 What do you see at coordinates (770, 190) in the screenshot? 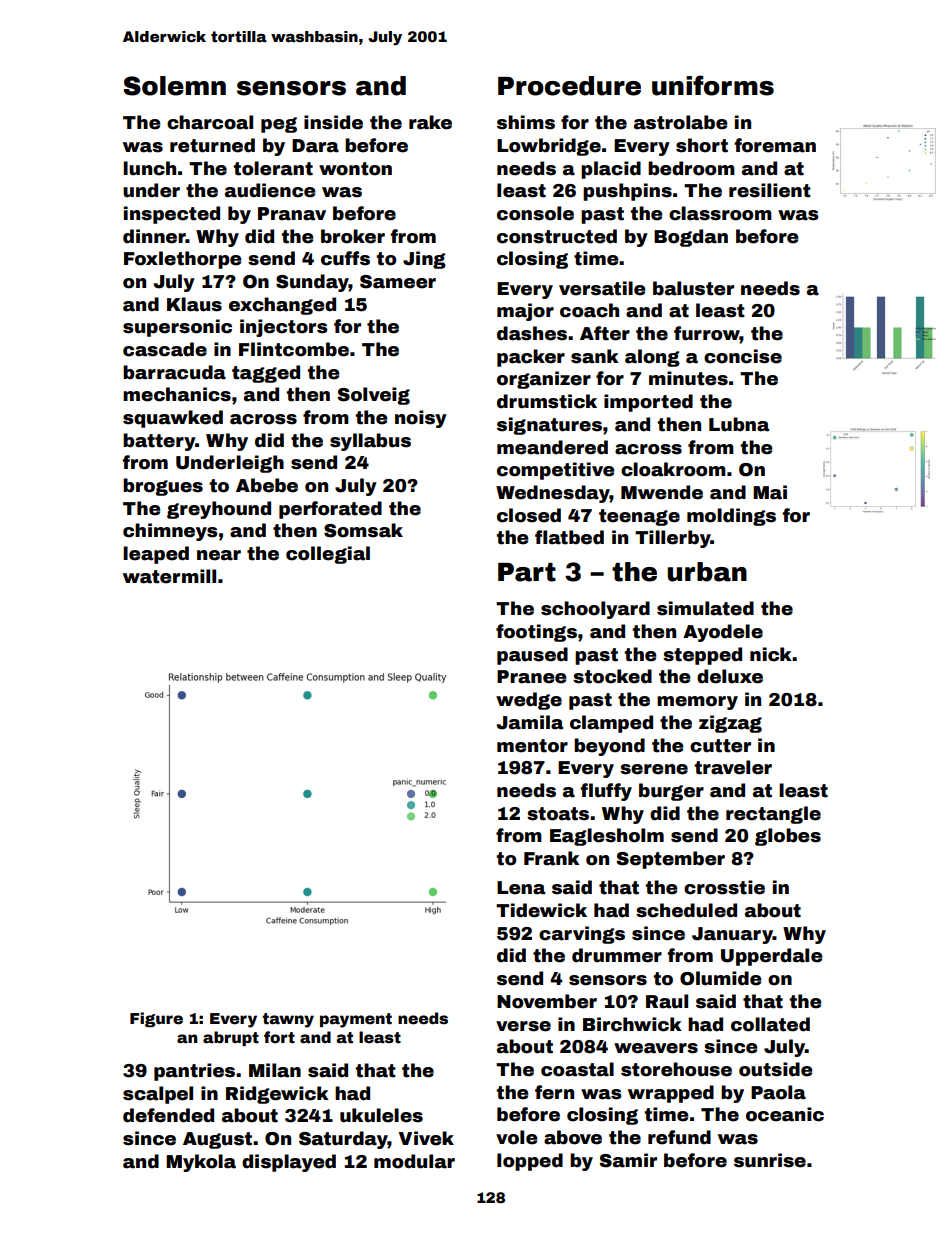
I see `resilient` at bounding box center [770, 190].
